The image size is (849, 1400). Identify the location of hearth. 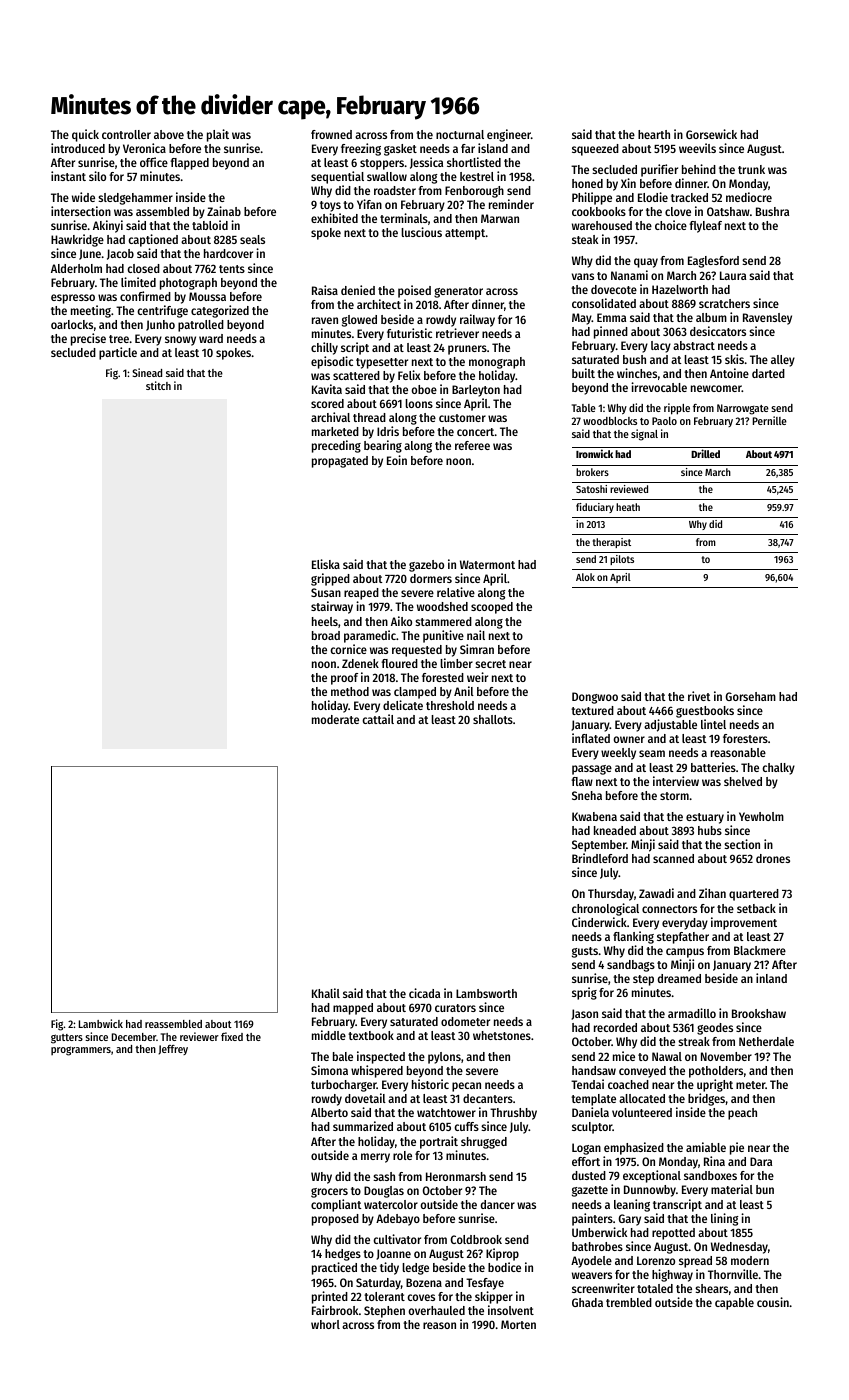
(654, 134).
